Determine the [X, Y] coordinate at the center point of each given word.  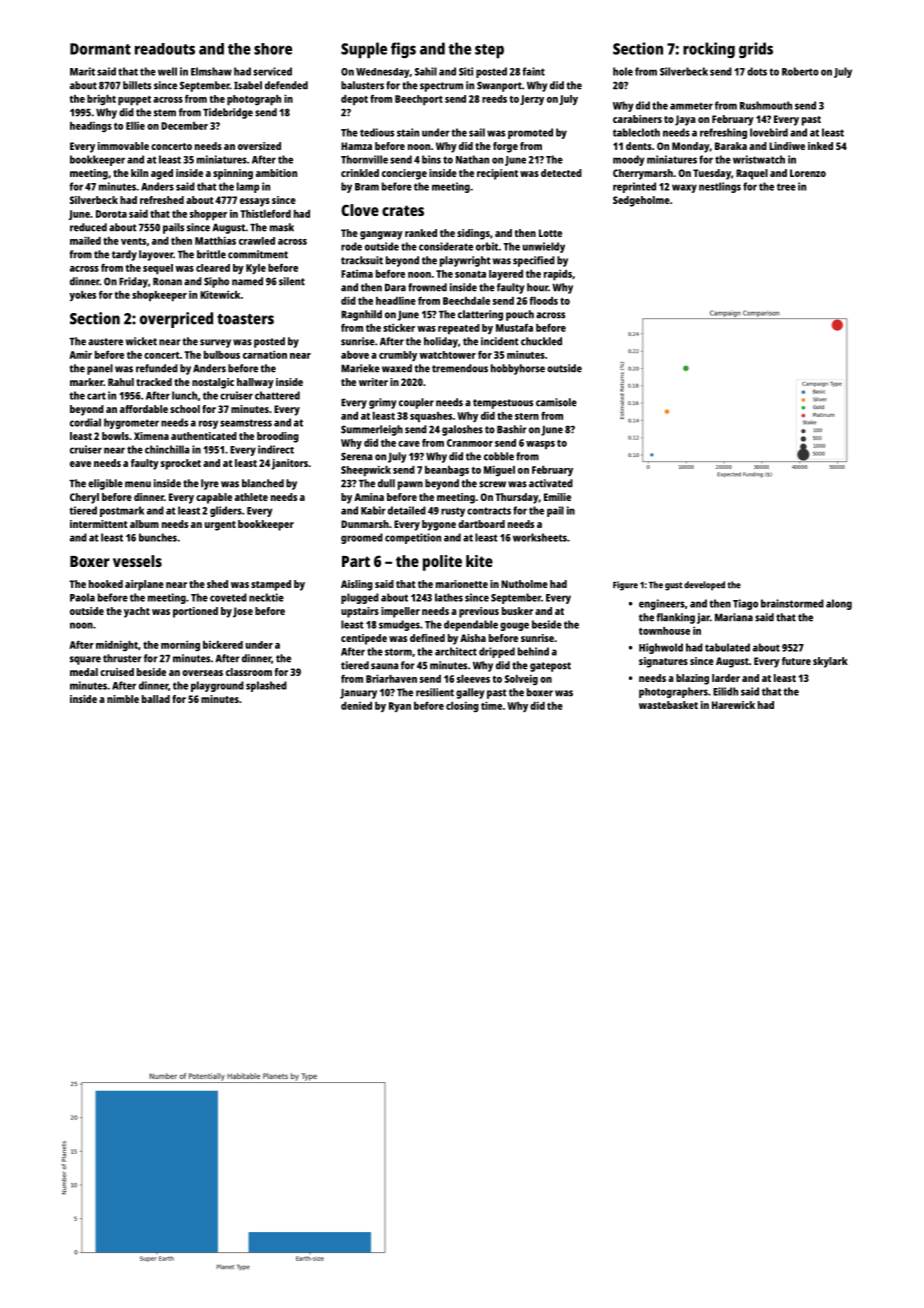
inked [820, 146]
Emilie [557, 497]
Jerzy [532, 100]
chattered [277, 395]
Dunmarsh [365, 524]
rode [351, 246]
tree [786, 187]
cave [409, 444]
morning [180, 645]
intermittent [99, 524]
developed [704, 586]
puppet [134, 101]
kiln [139, 173]
